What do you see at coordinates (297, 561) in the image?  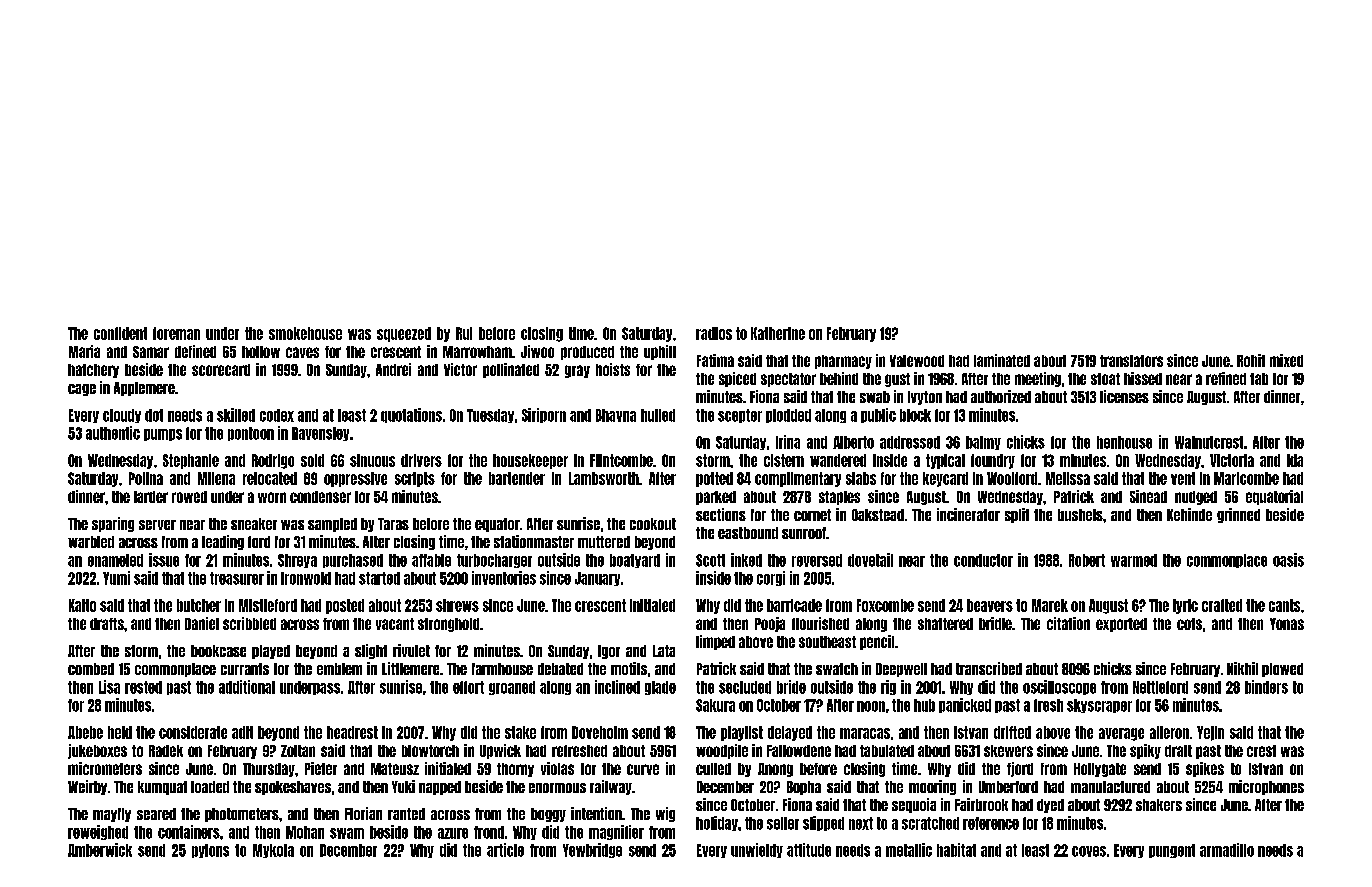 I see `Shreya` at bounding box center [297, 561].
